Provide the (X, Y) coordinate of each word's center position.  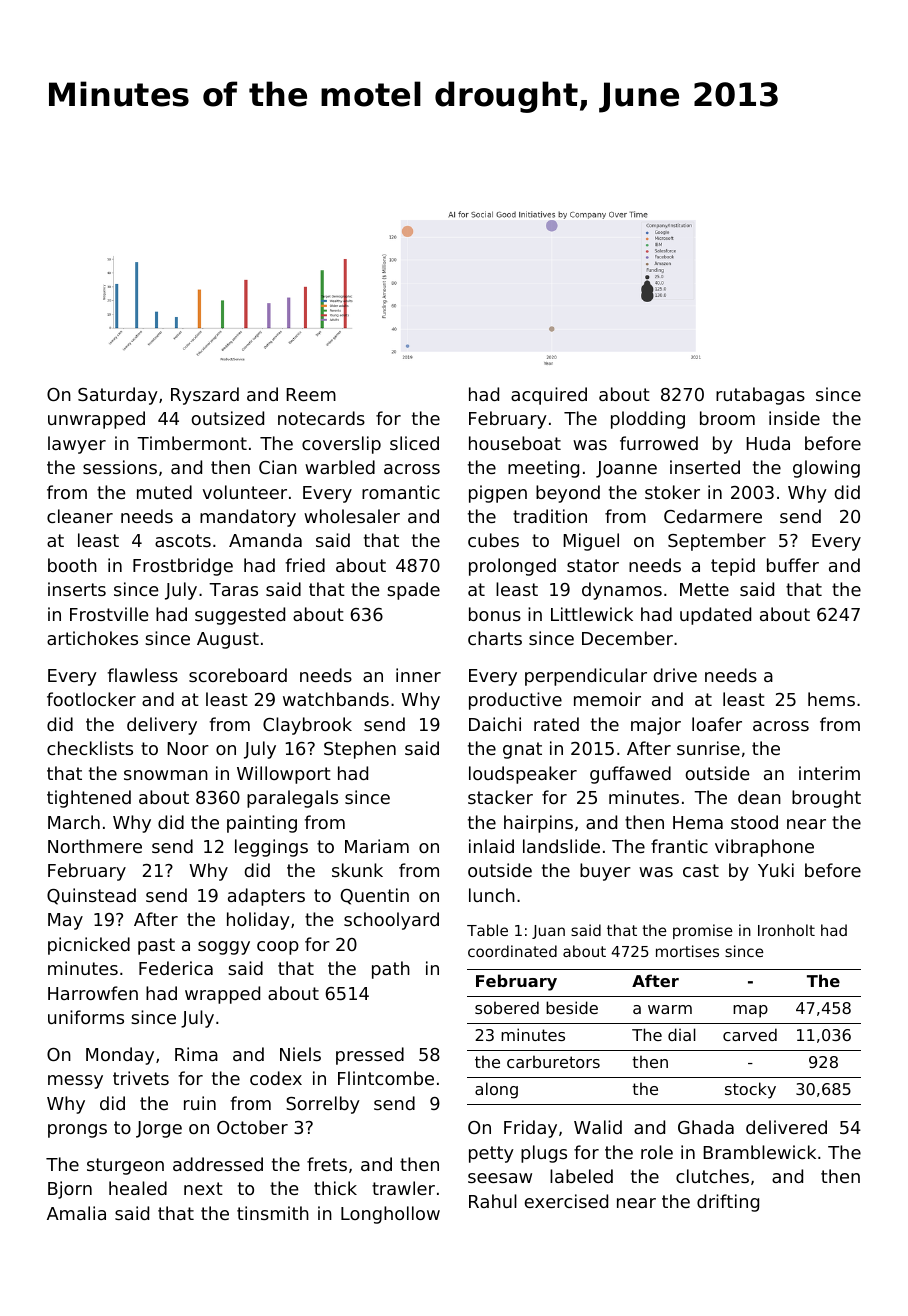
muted (164, 492)
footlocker (91, 699)
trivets (141, 1078)
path (391, 970)
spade (413, 591)
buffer (793, 565)
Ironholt (786, 930)
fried (305, 565)
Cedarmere (713, 516)
